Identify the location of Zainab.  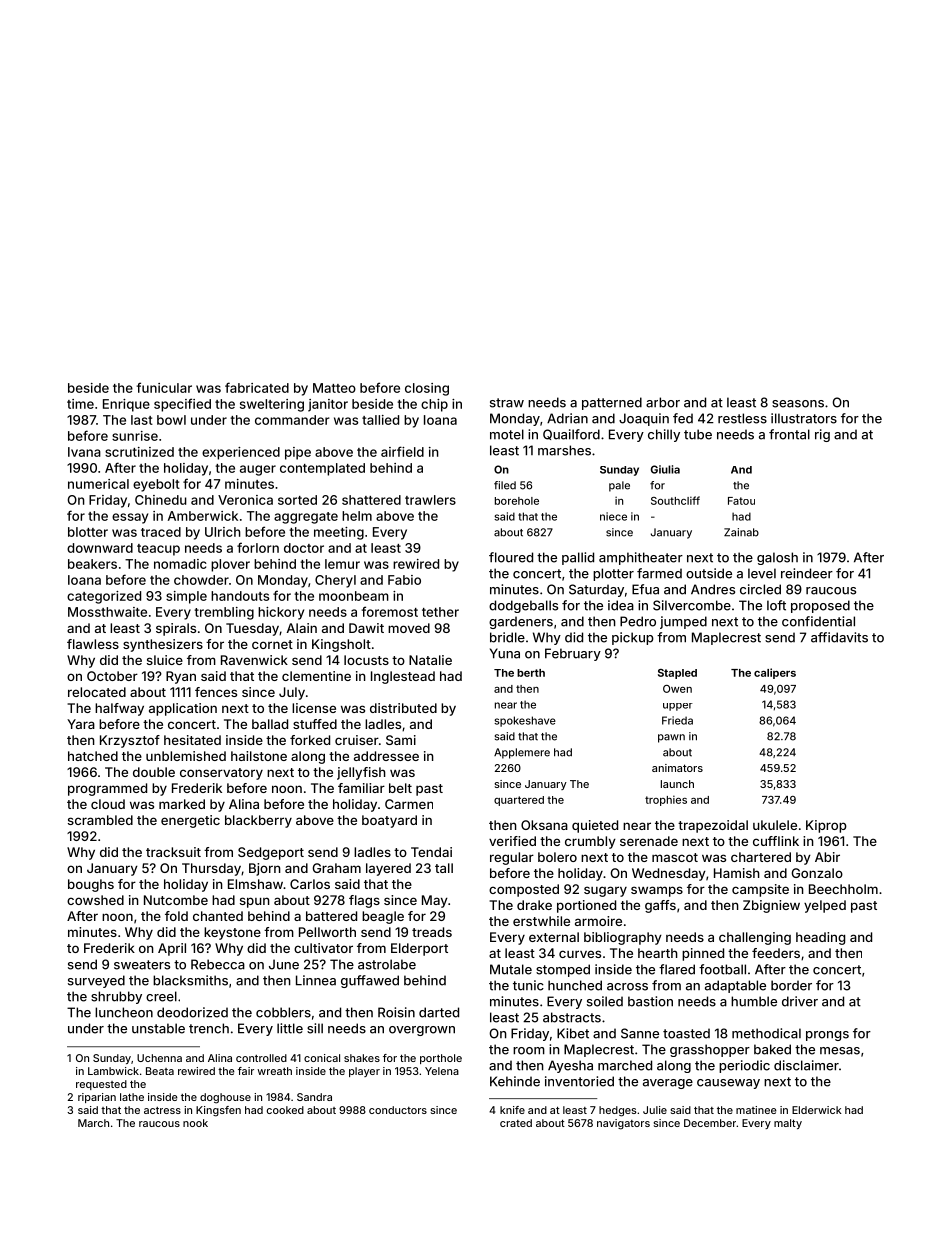
(741, 532).
